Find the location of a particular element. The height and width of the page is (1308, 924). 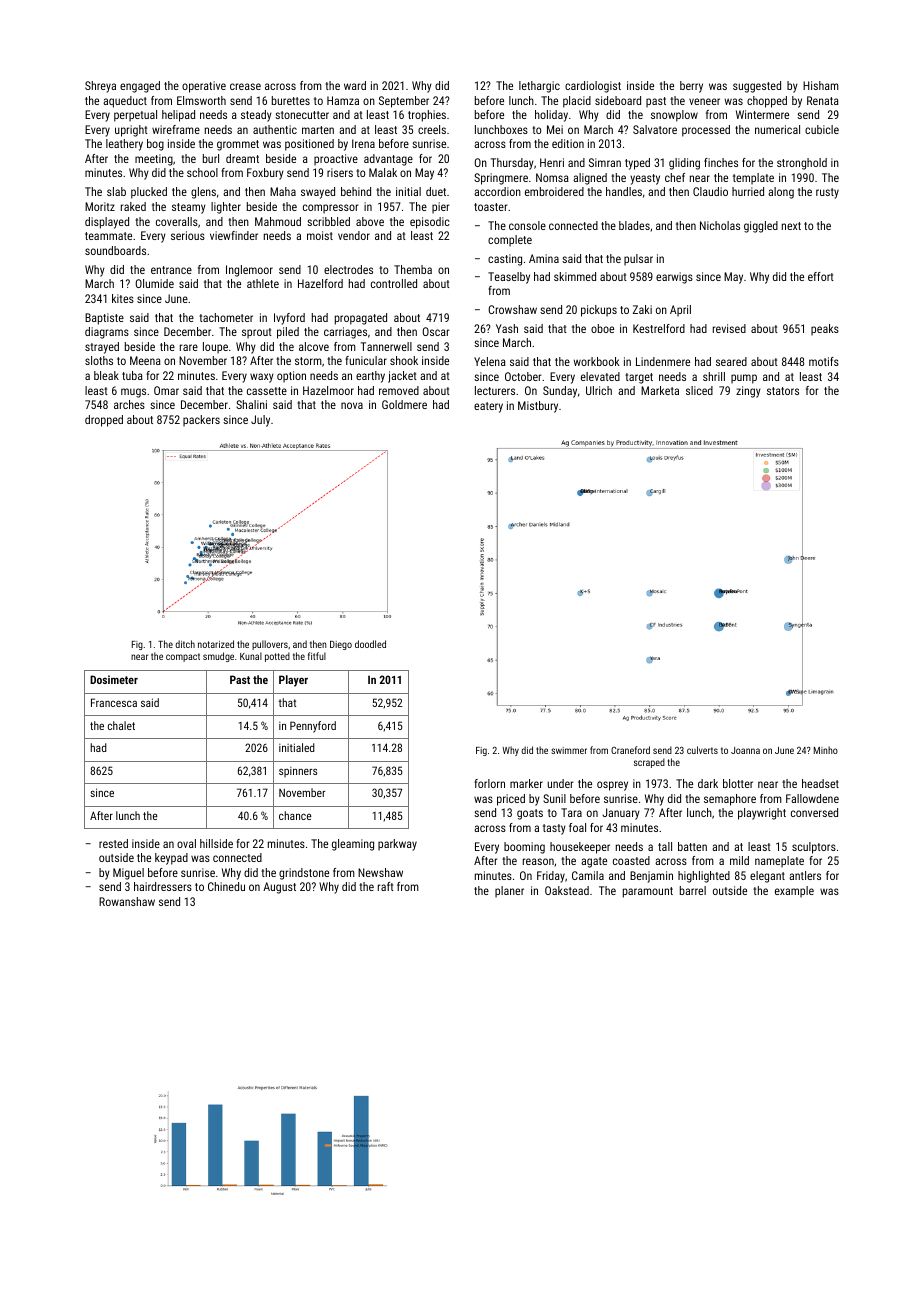

Themba is located at coordinates (413, 269).
